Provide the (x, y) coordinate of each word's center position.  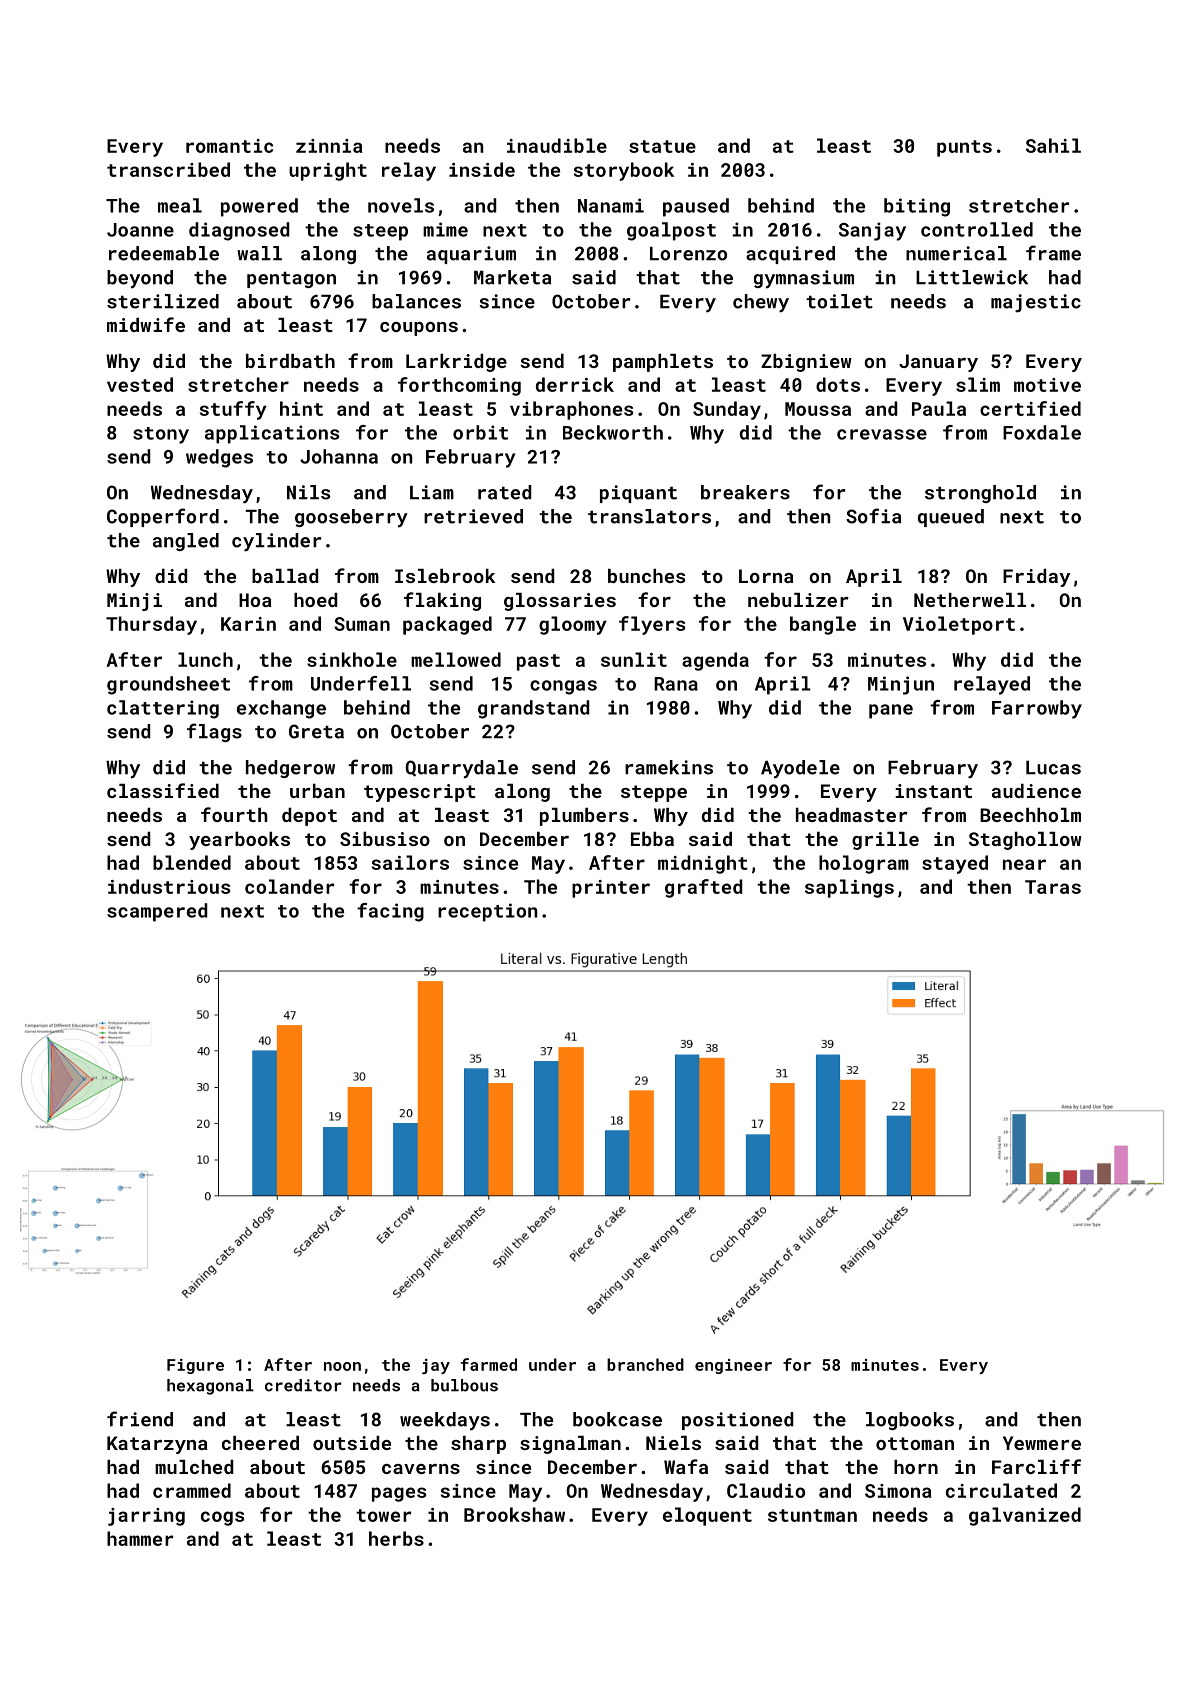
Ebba (652, 839)
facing (390, 912)
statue (662, 146)
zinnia (329, 146)
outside (352, 1443)
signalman (570, 1445)
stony (161, 435)
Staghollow (1025, 841)
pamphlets (663, 363)
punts (964, 148)
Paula (939, 408)
